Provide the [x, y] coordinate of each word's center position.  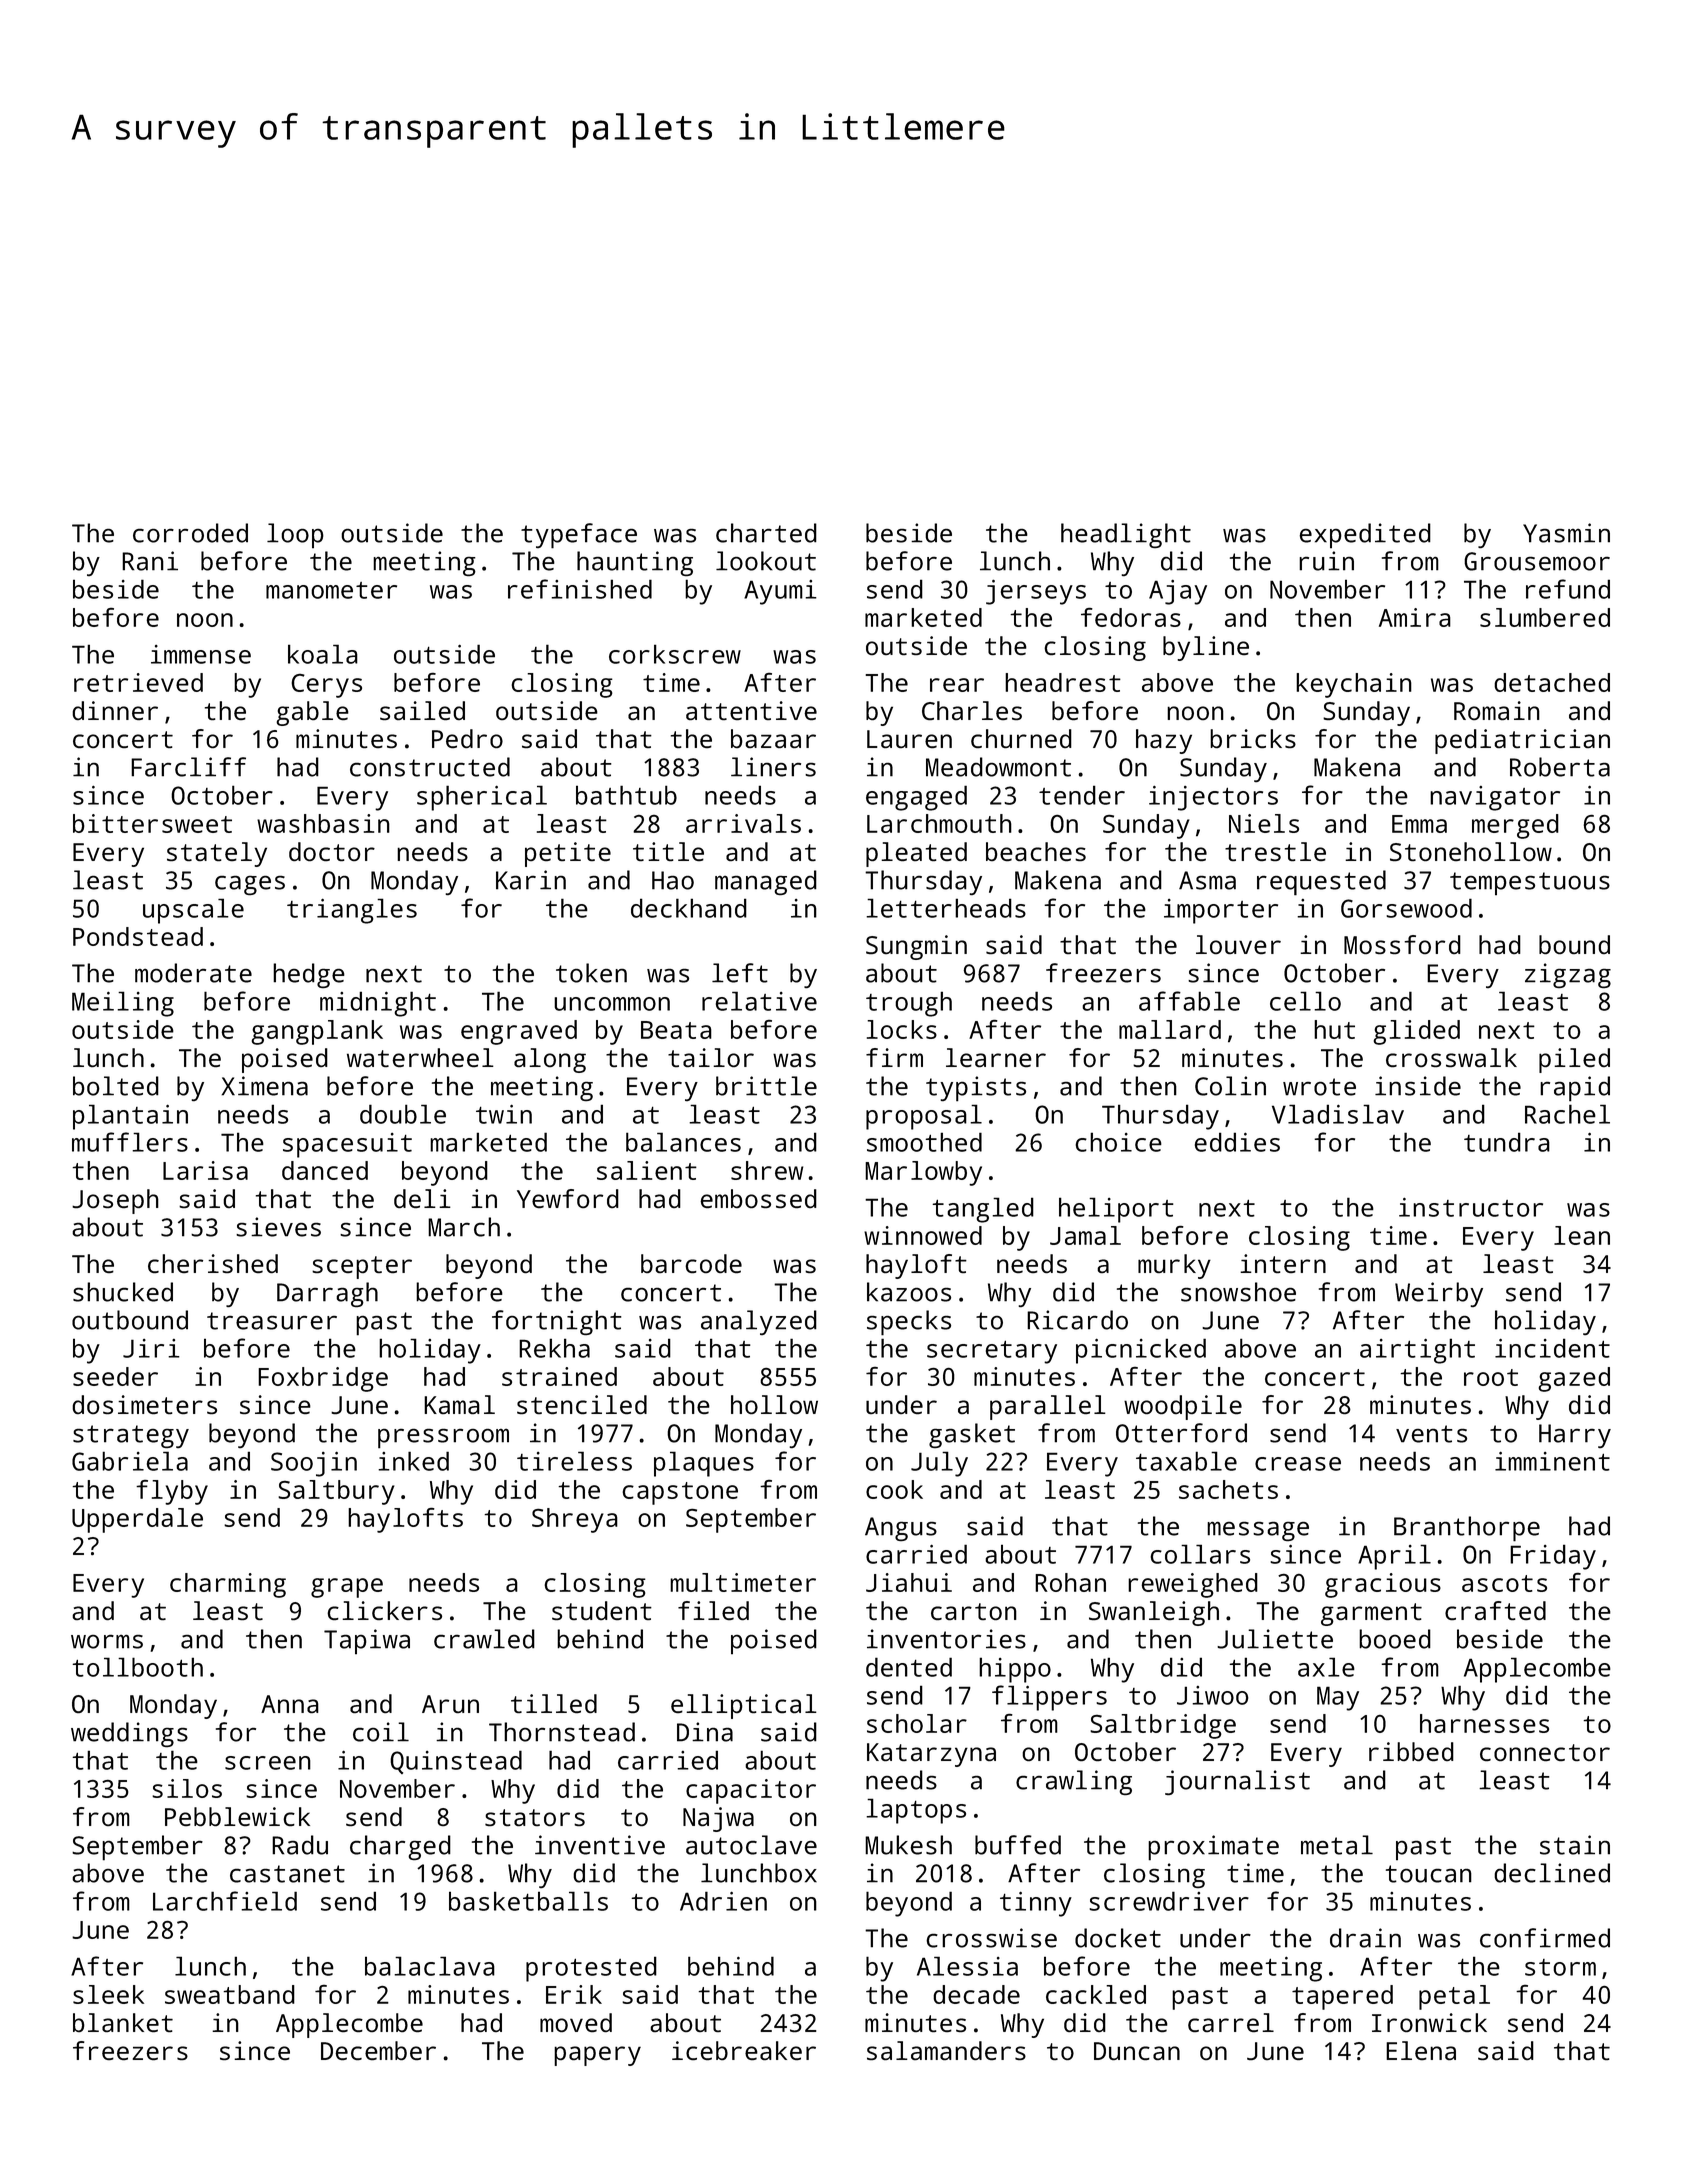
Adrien [723, 1901]
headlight [1126, 535]
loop [295, 535]
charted [766, 533]
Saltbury [336, 1492]
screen [268, 1763]
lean [1582, 1235]
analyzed [759, 1322]
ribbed [1411, 1751]
